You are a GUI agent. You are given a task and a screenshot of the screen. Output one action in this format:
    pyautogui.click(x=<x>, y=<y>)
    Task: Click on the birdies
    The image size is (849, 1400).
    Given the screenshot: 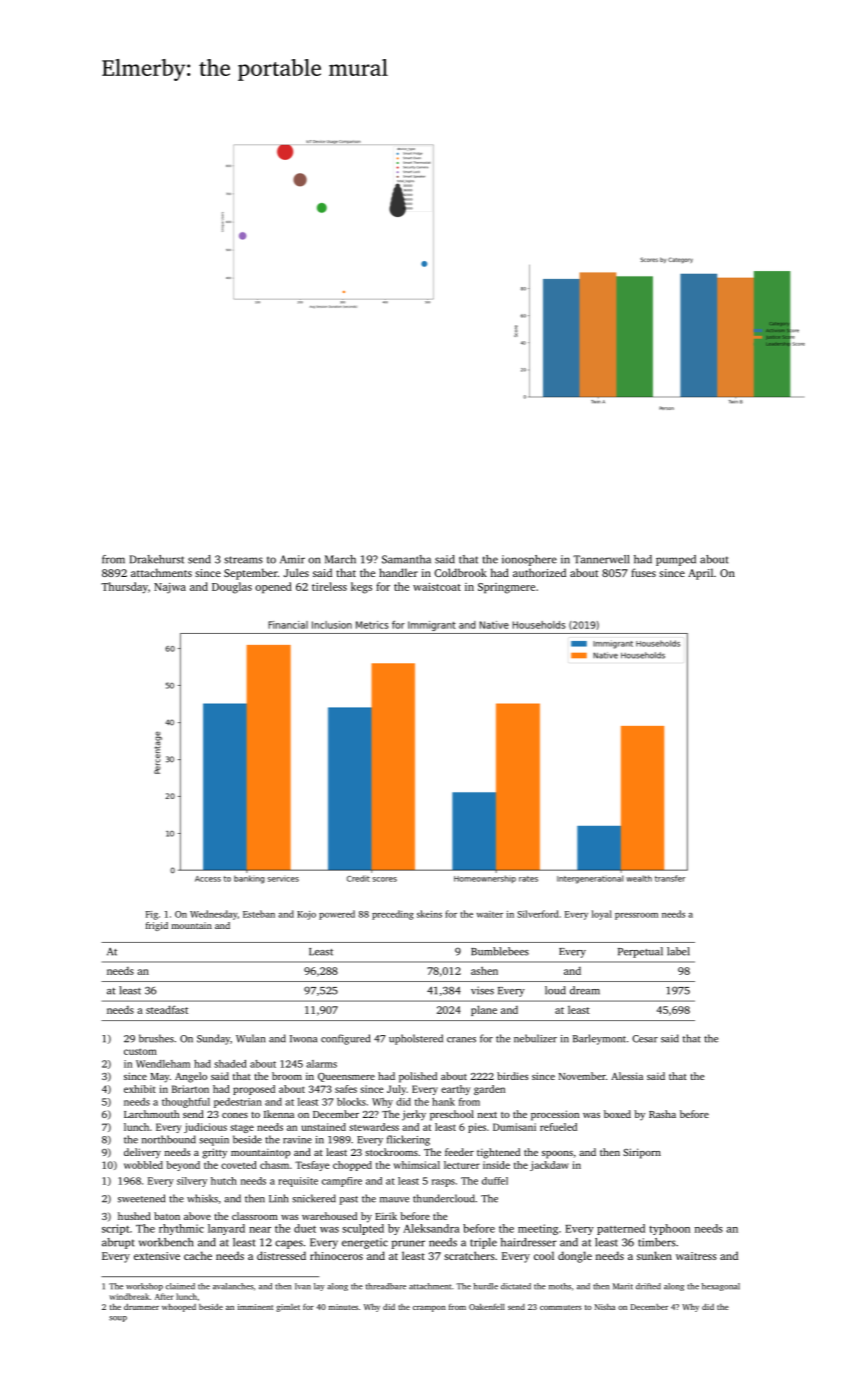 What is the action you would take?
    pyautogui.click(x=513, y=1076)
